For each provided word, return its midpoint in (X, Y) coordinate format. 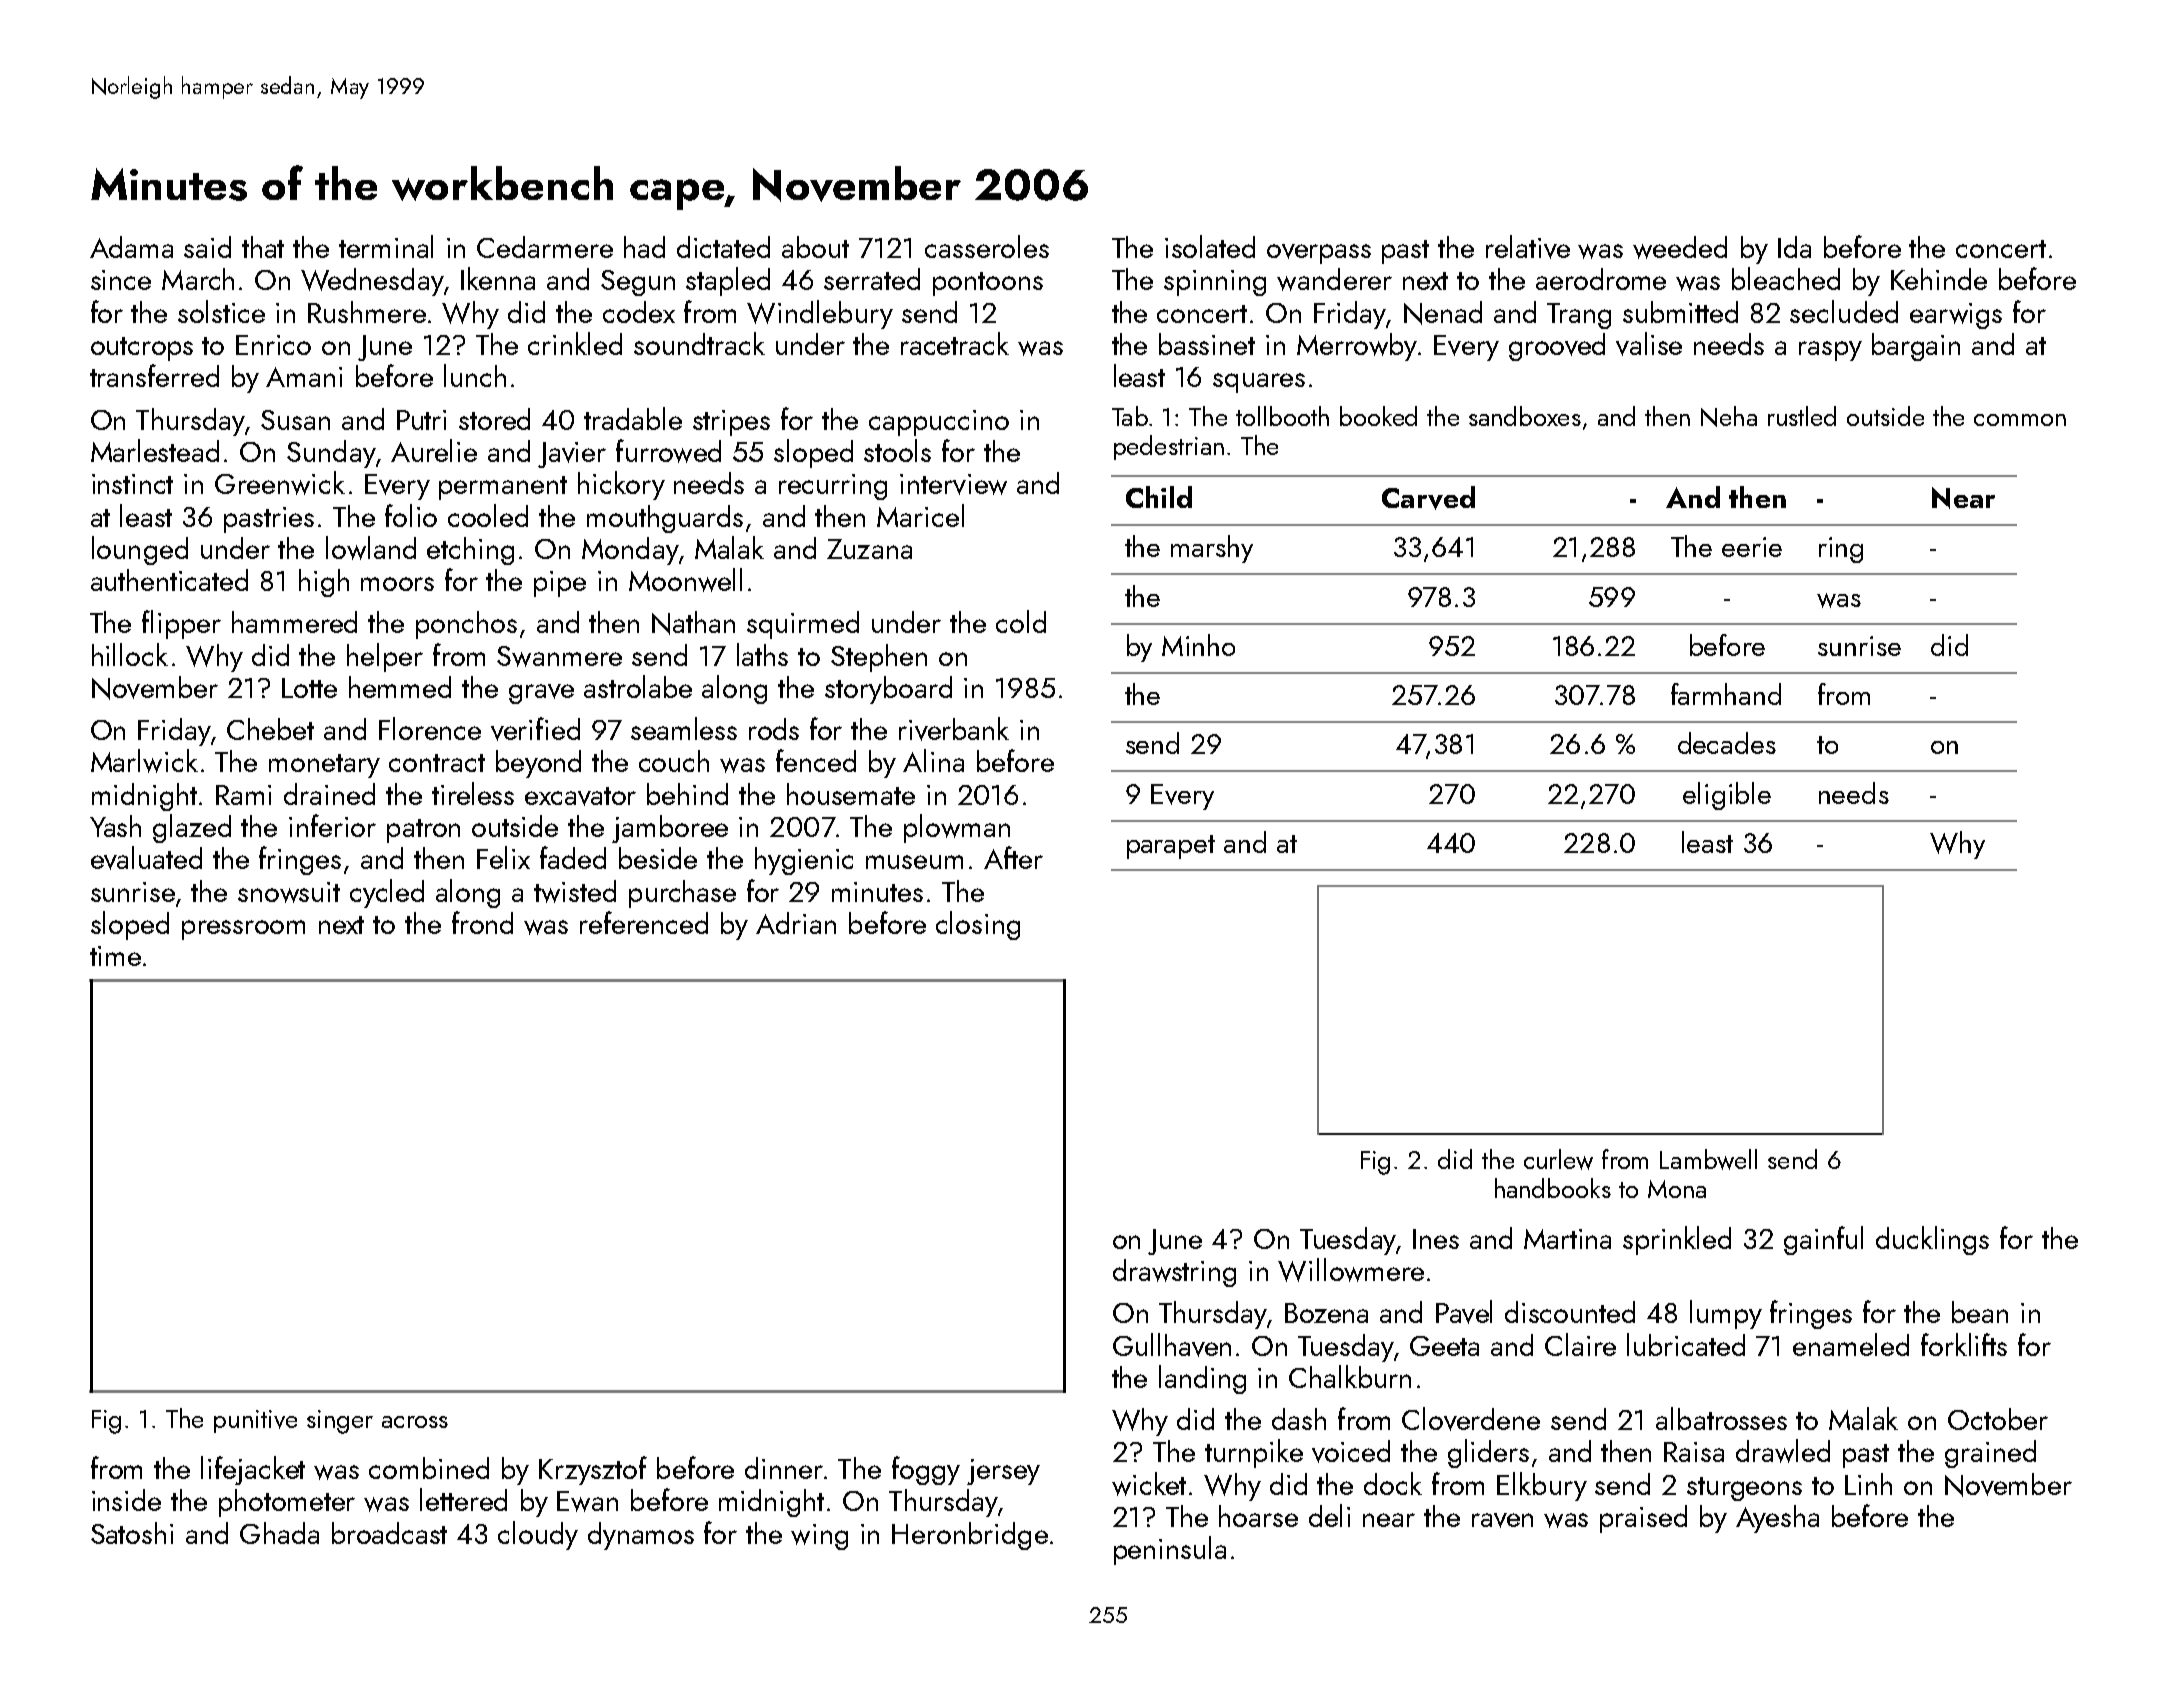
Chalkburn (1350, 1376)
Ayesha (1777, 1519)
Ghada (279, 1533)
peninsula (1170, 1550)
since (121, 280)
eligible (1727, 796)
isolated (1210, 246)
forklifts (1964, 1344)
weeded (1680, 247)
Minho (1198, 645)
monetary (324, 766)
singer (340, 1422)
